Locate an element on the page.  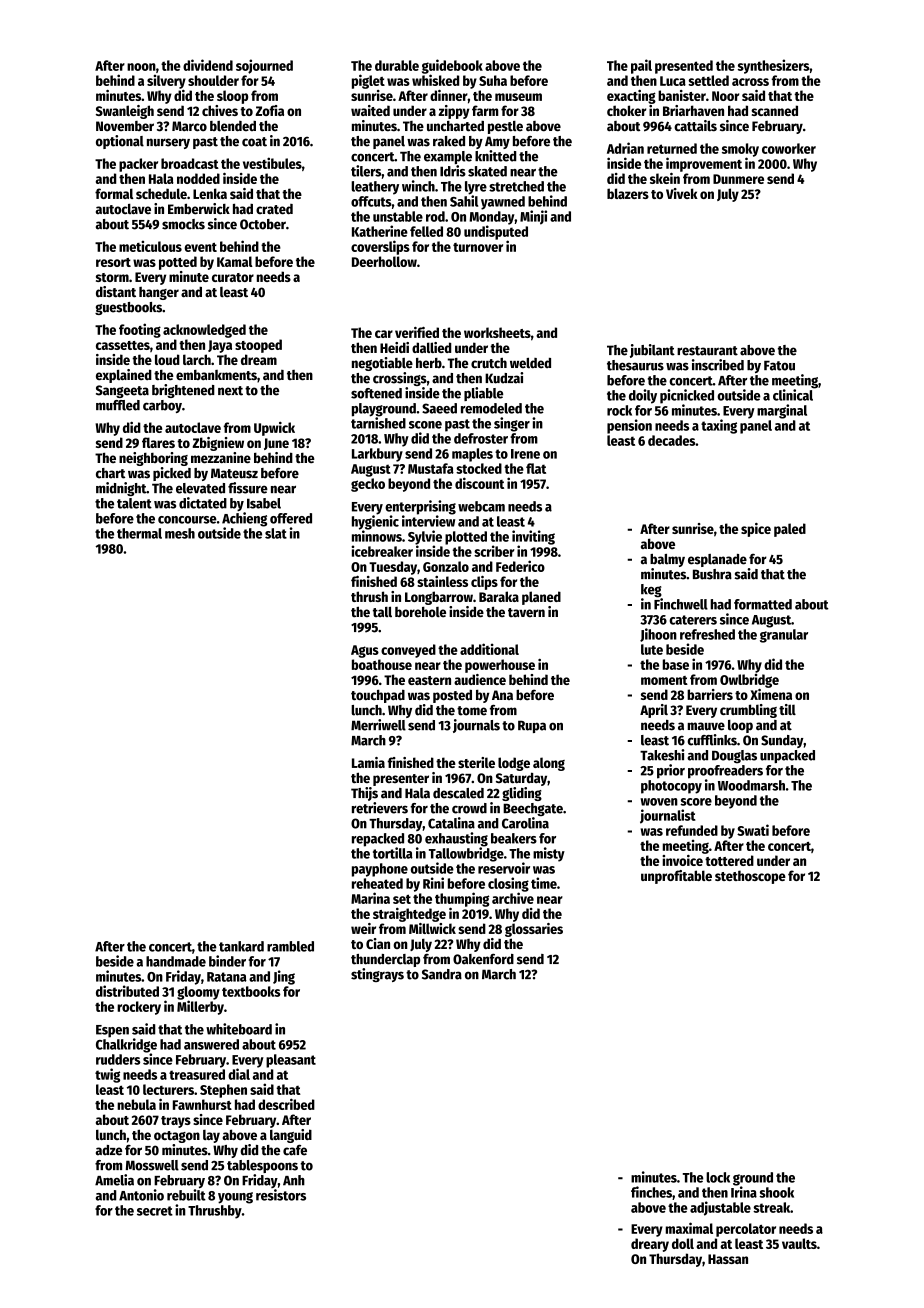
coworker is located at coordinates (789, 148).
